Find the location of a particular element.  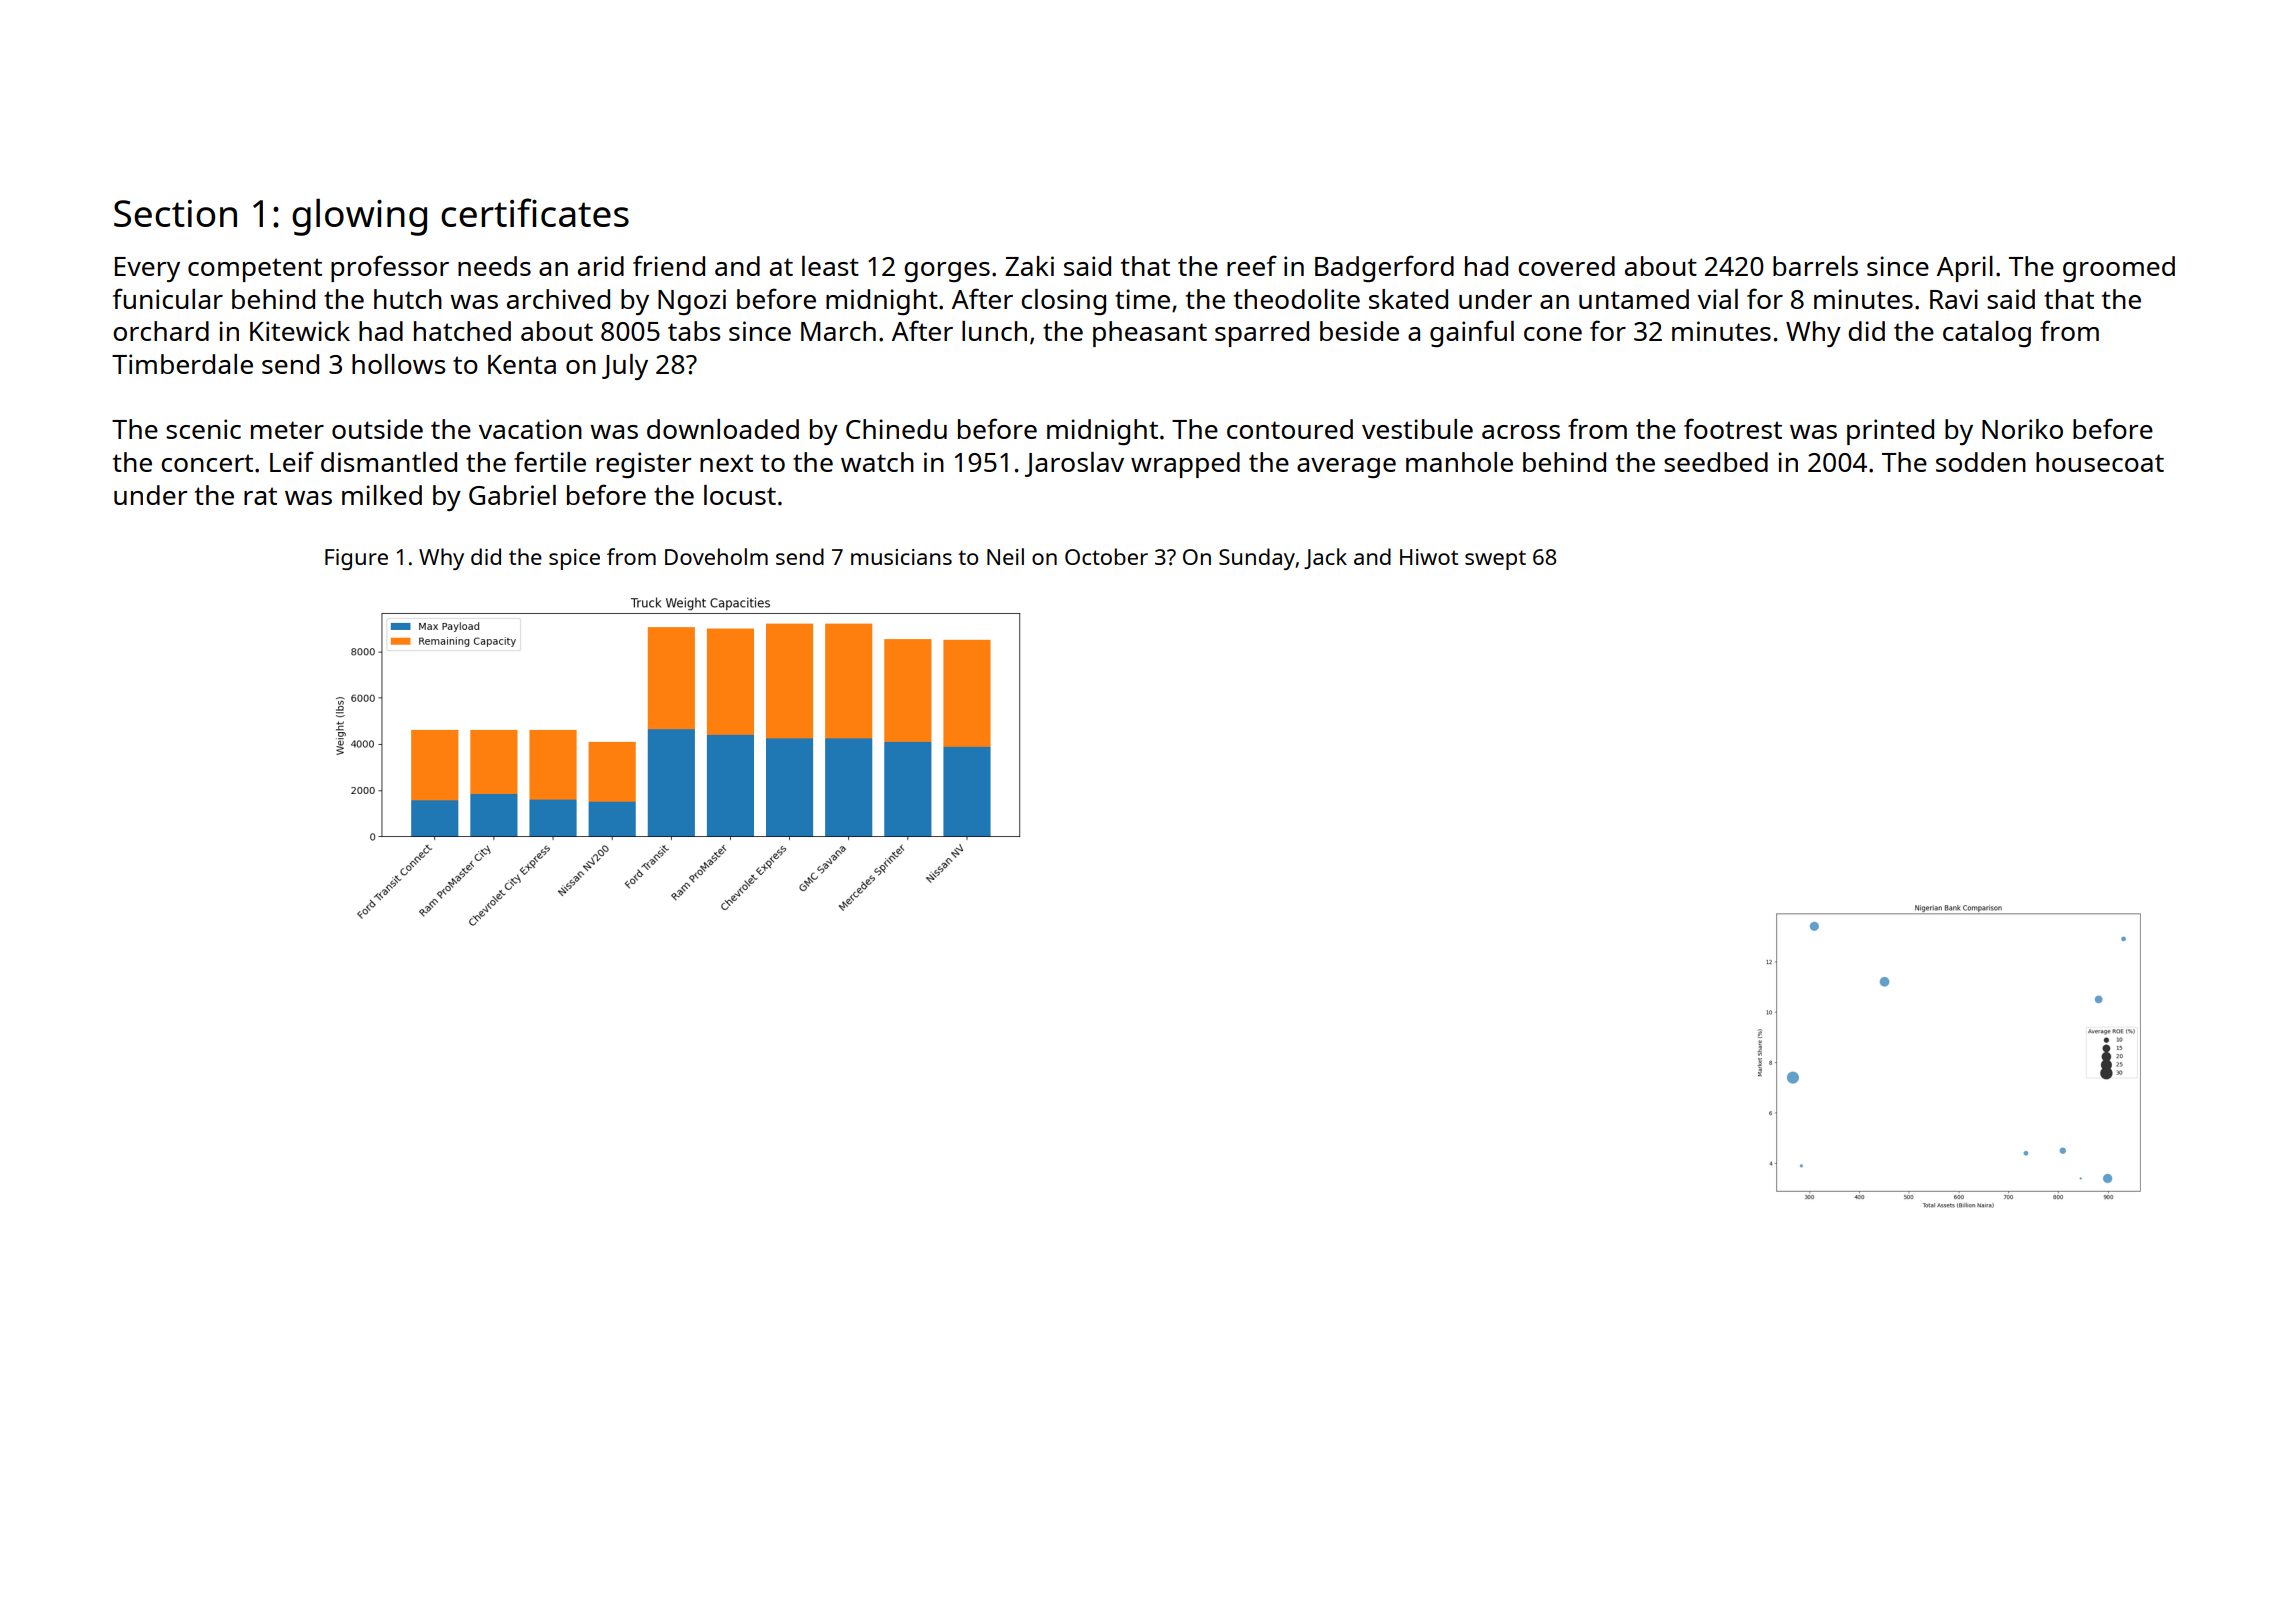

swept is located at coordinates (1495, 560).
